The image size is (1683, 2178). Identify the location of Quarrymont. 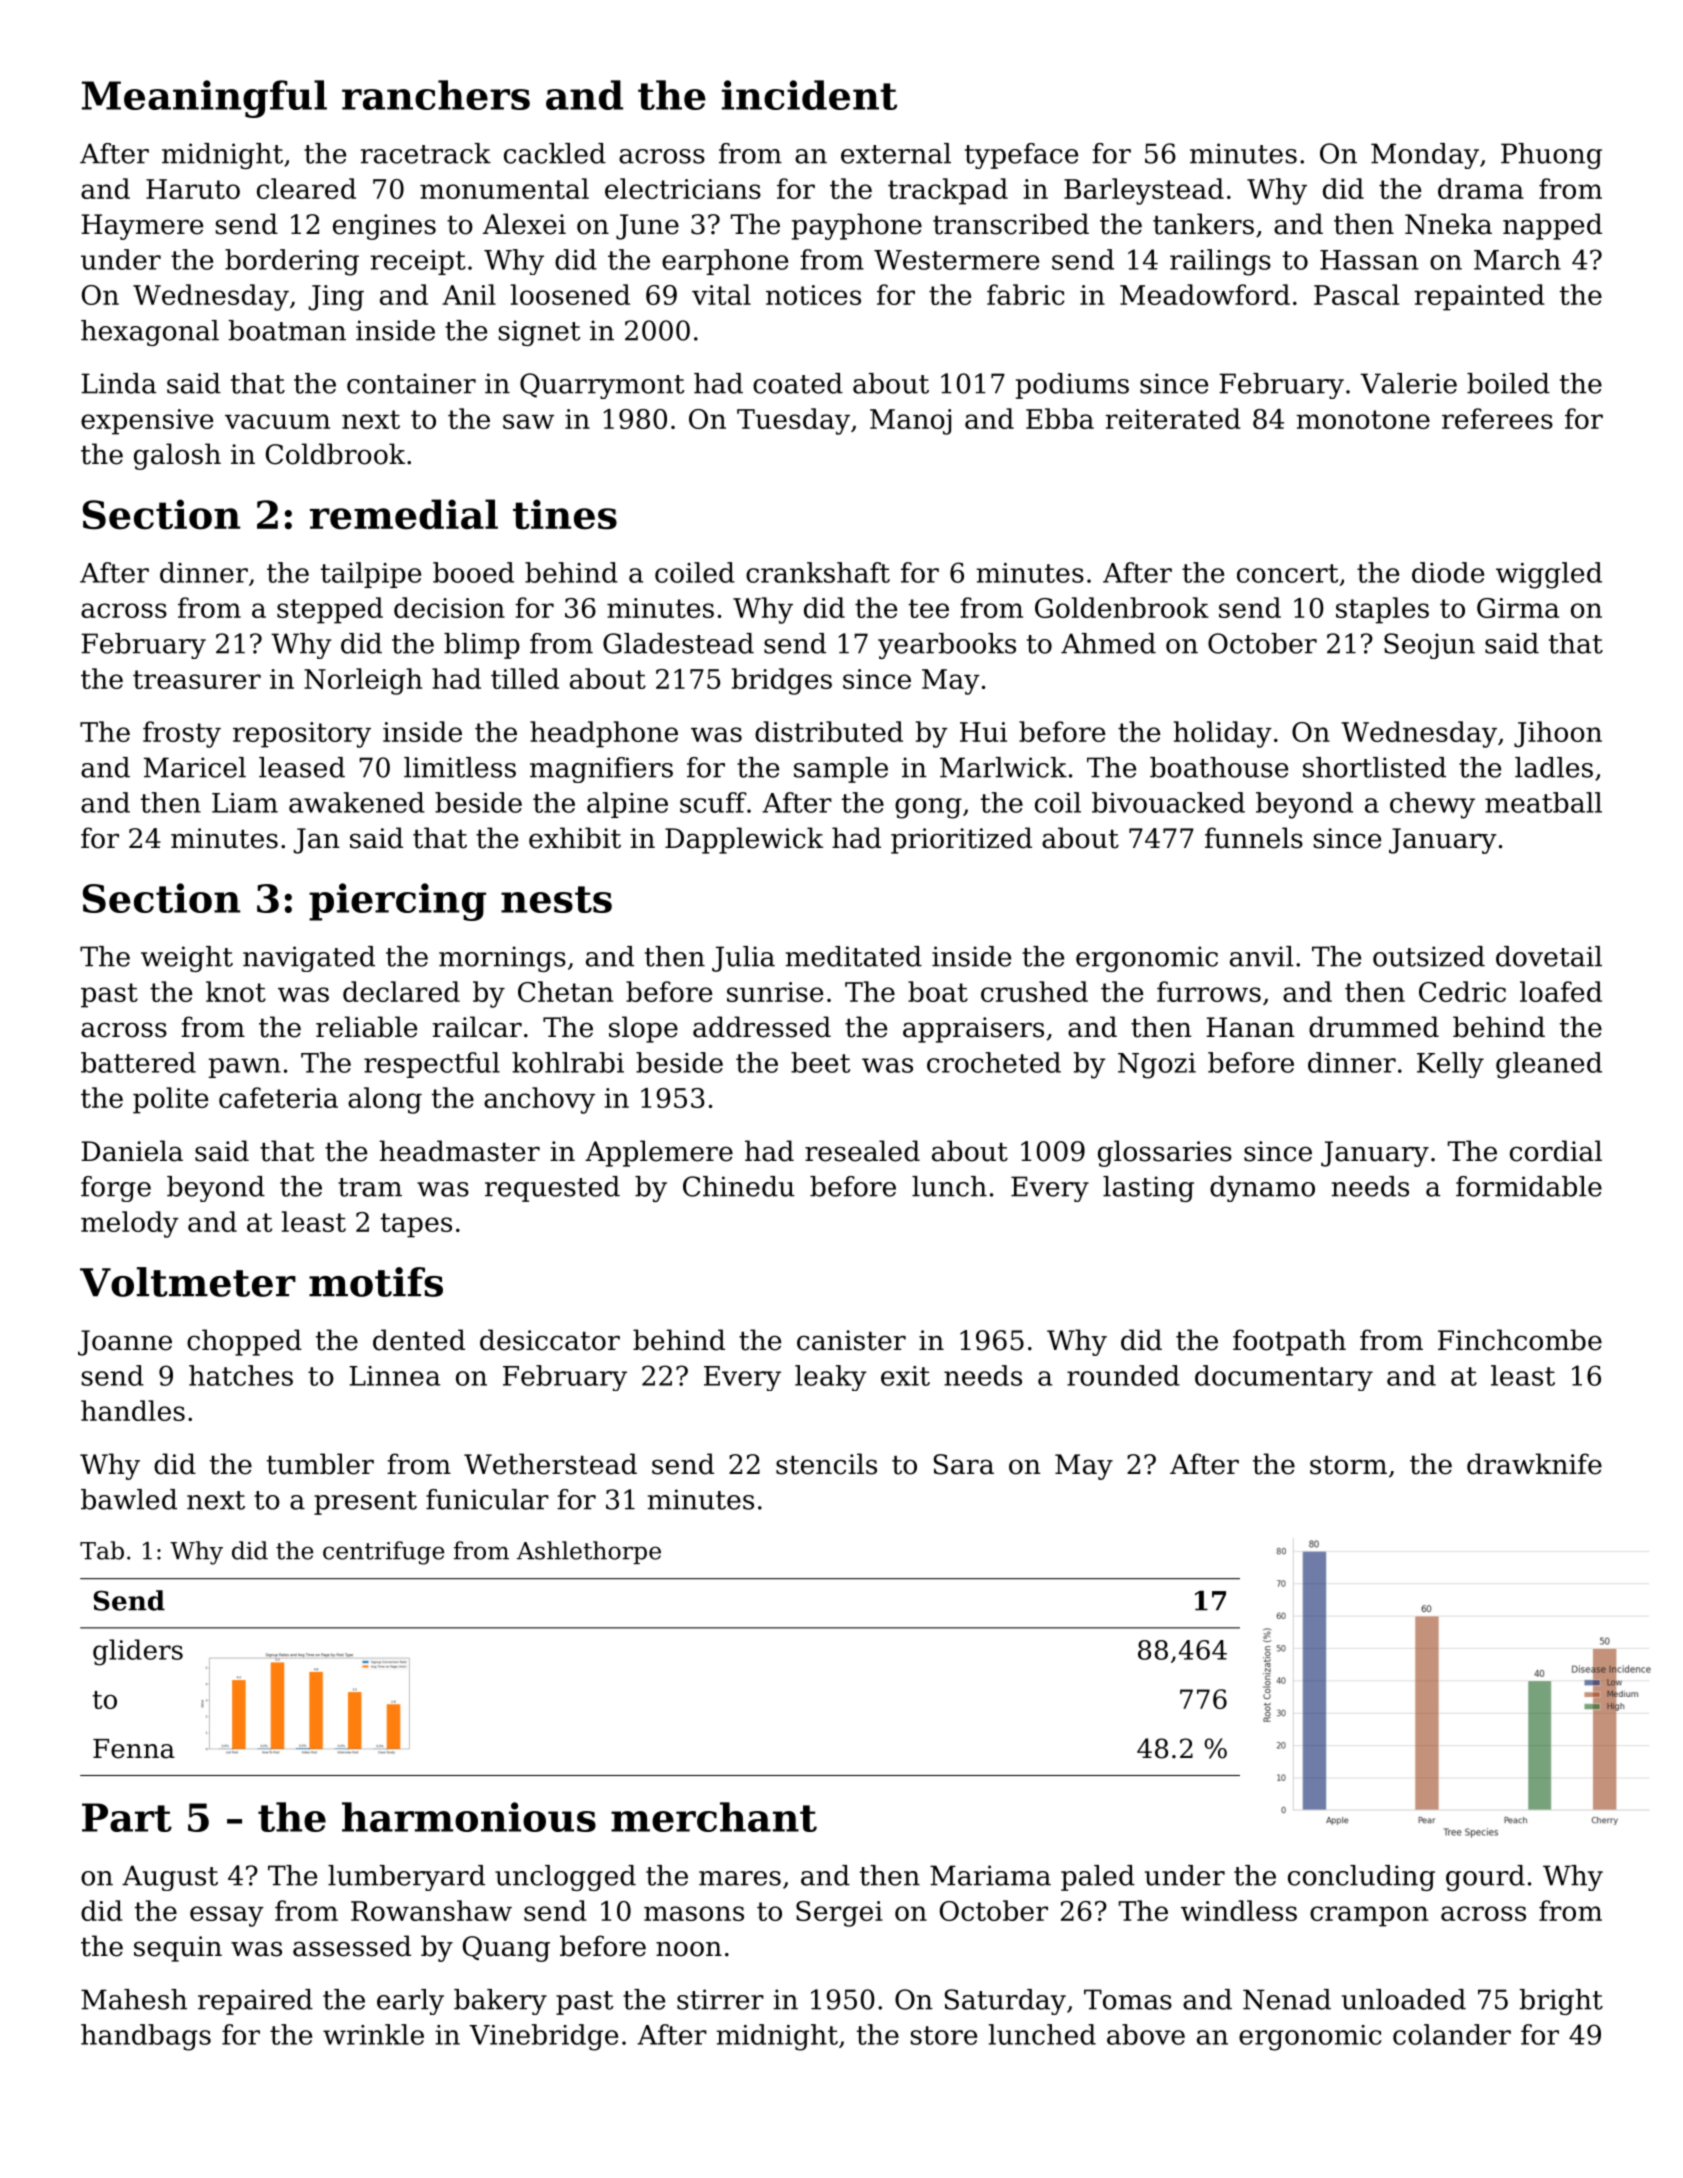
(602, 386).
